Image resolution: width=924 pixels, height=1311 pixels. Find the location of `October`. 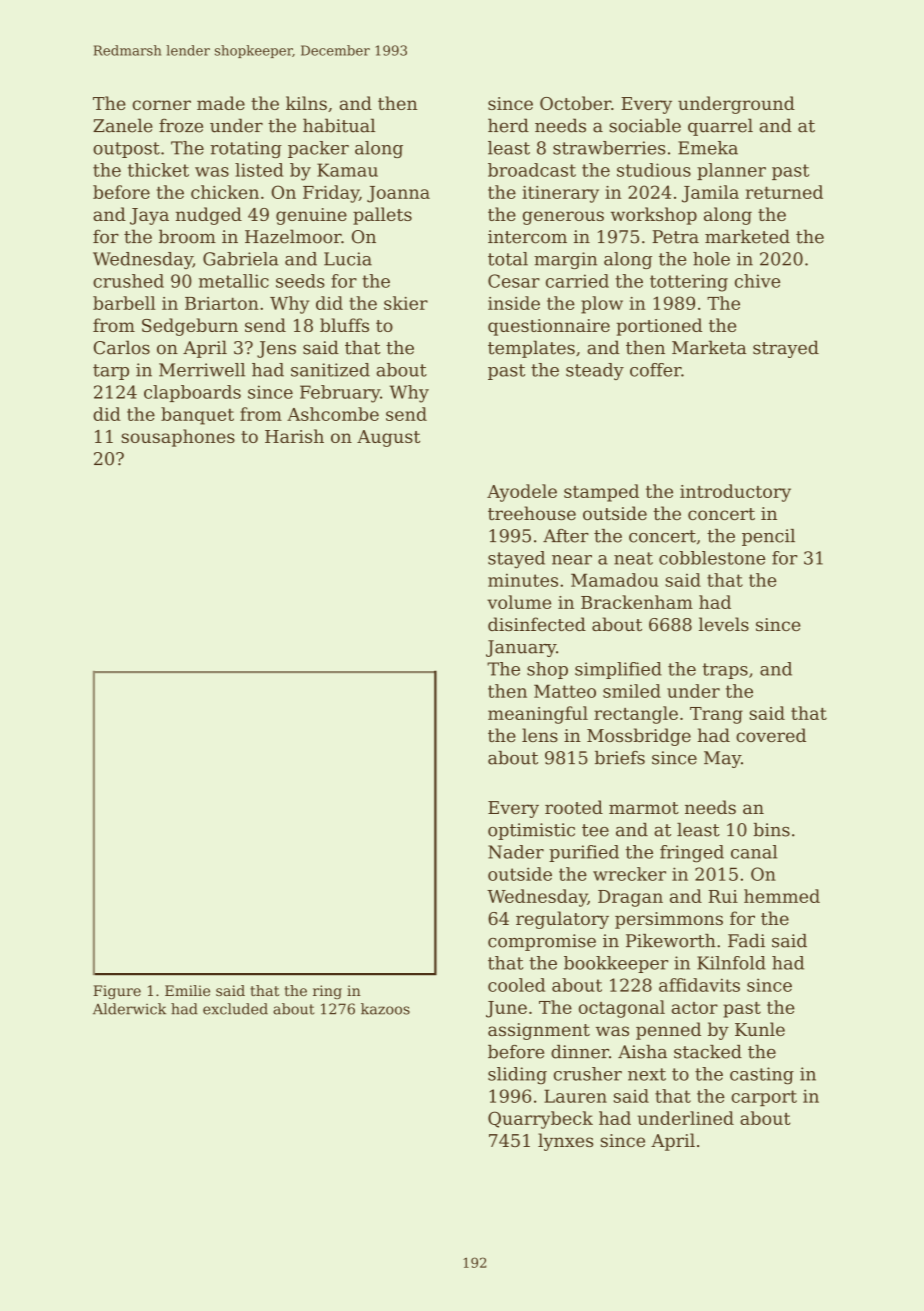

October is located at coordinates (575, 103).
